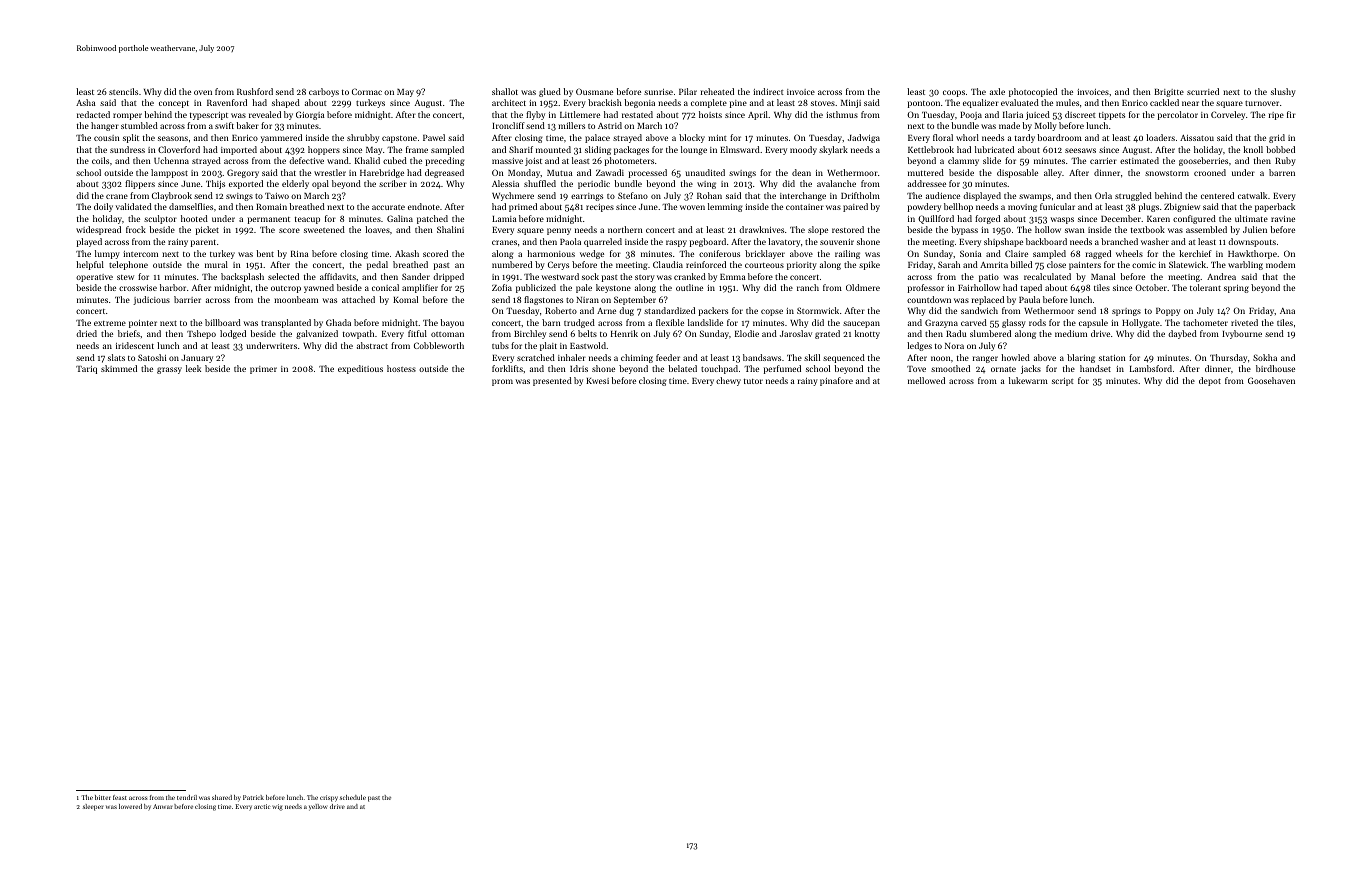  I want to click on Sokha, so click(1265, 357).
